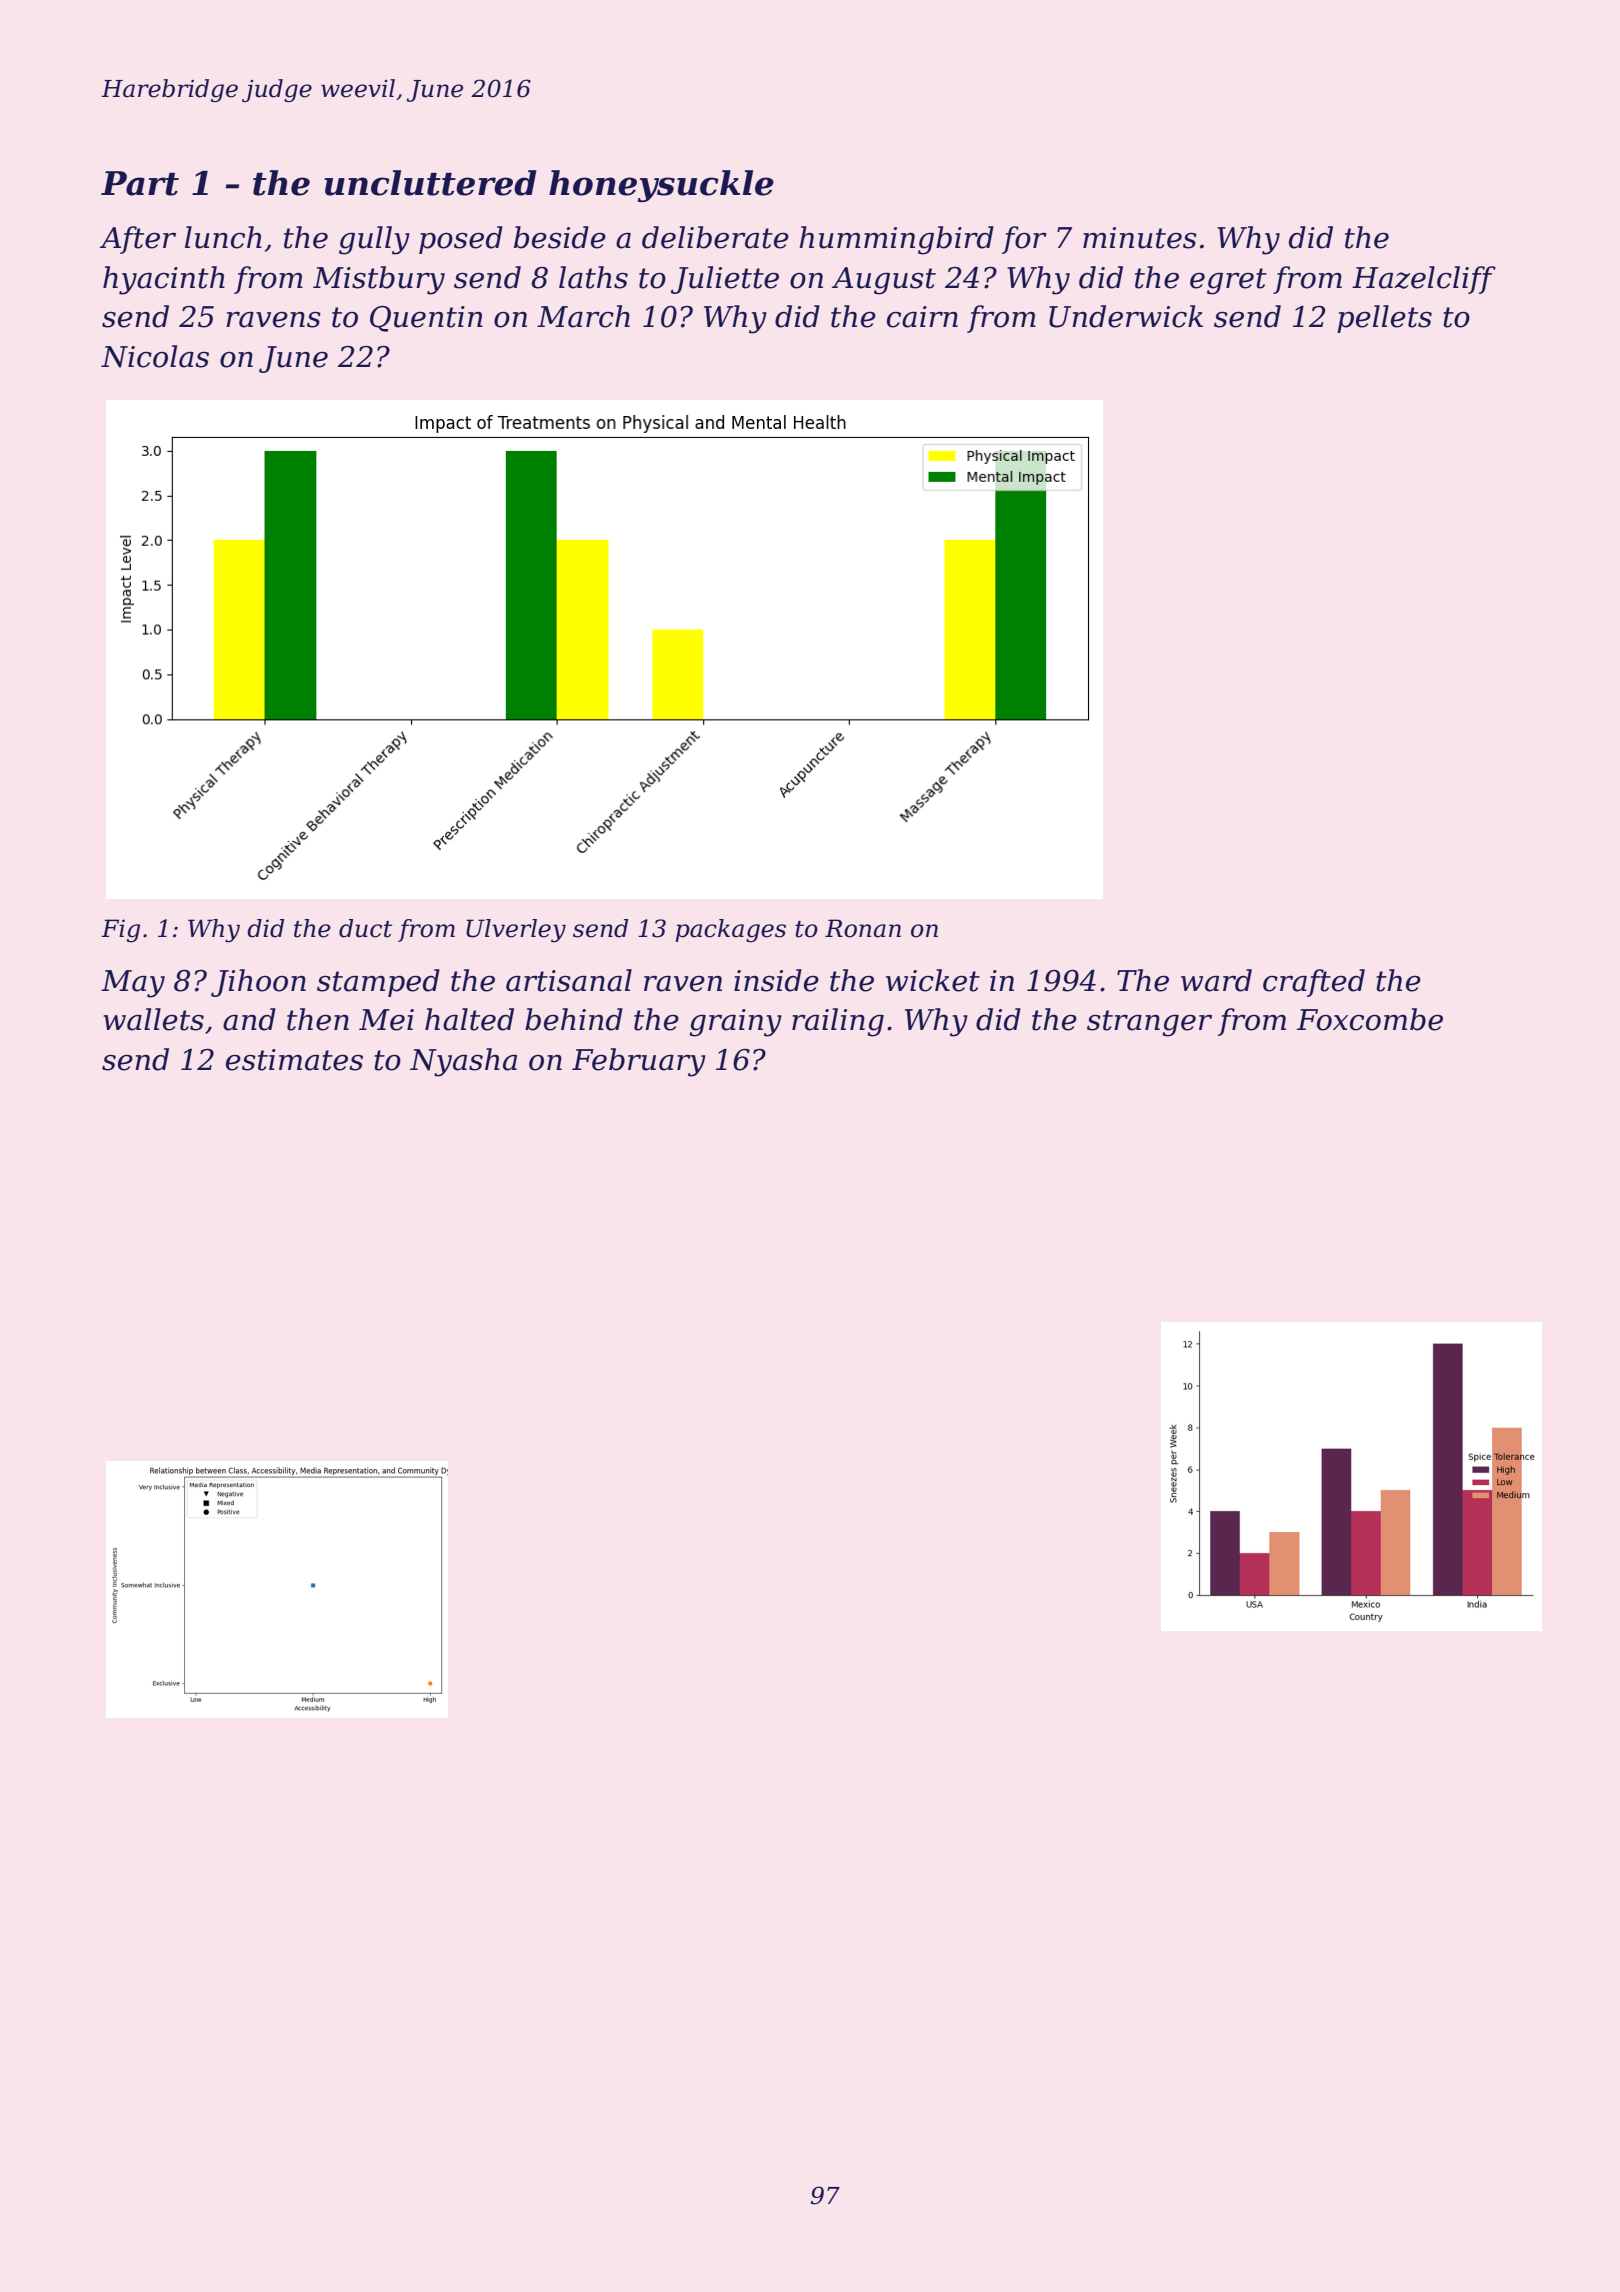  What do you see at coordinates (730, 931) in the page?
I see `packages` at bounding box center [730, 931].
